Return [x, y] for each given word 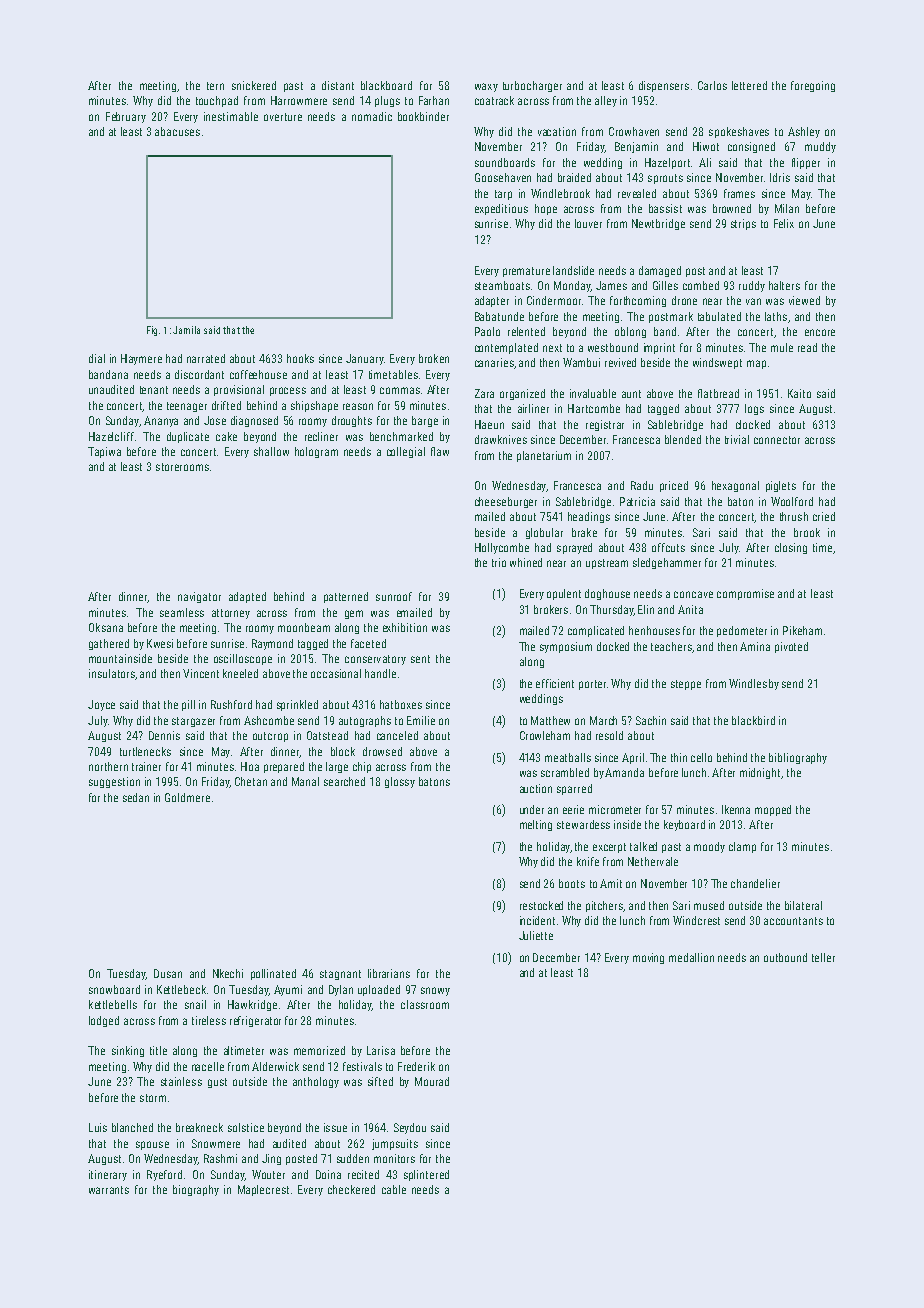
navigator [199, 597]
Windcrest [696, 920]
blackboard [386, 85]
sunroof [394, 596]
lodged [104, 1021]
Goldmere [187, 797]
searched [344, 781]
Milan [787, 208]
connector [777, 440]
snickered [254, 85]
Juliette [536, 935]
